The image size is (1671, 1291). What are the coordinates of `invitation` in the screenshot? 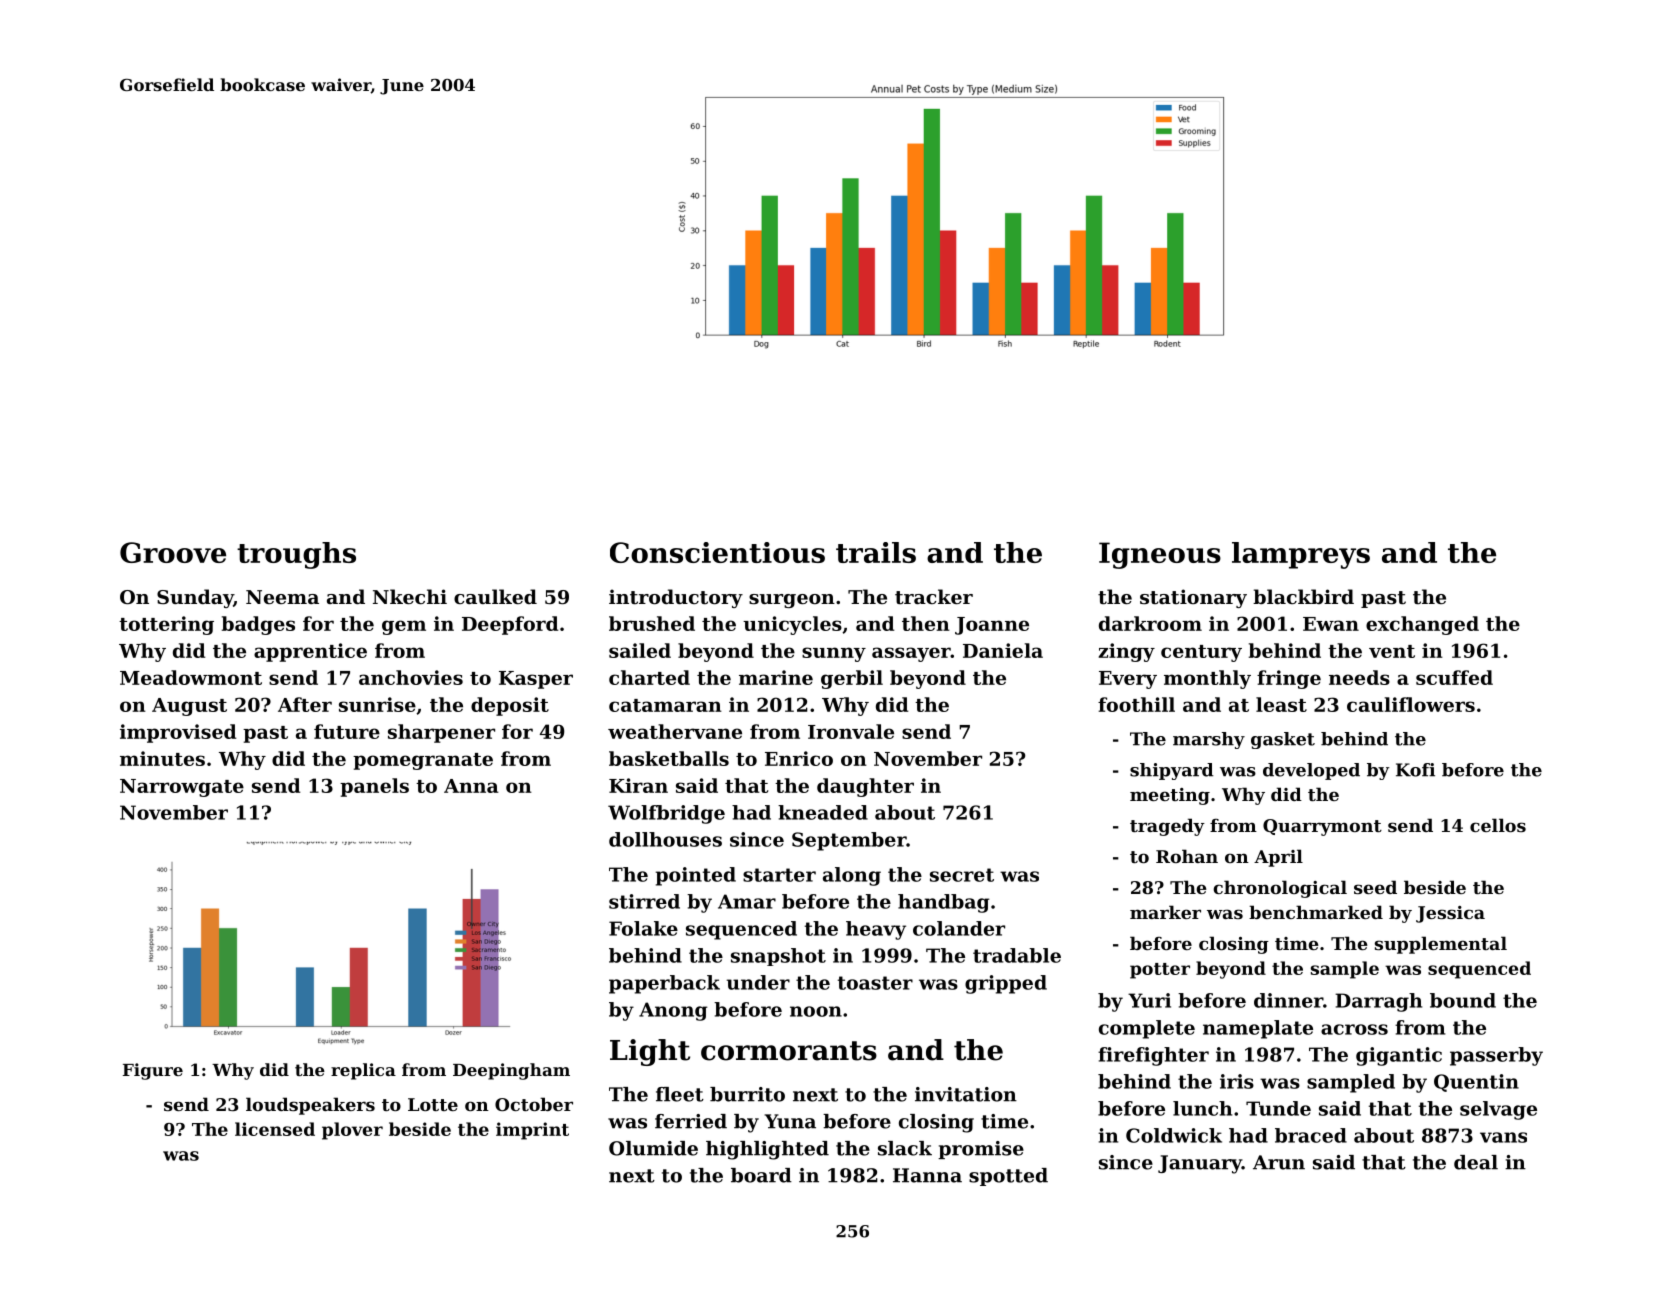 It's located at (966, 1094).
